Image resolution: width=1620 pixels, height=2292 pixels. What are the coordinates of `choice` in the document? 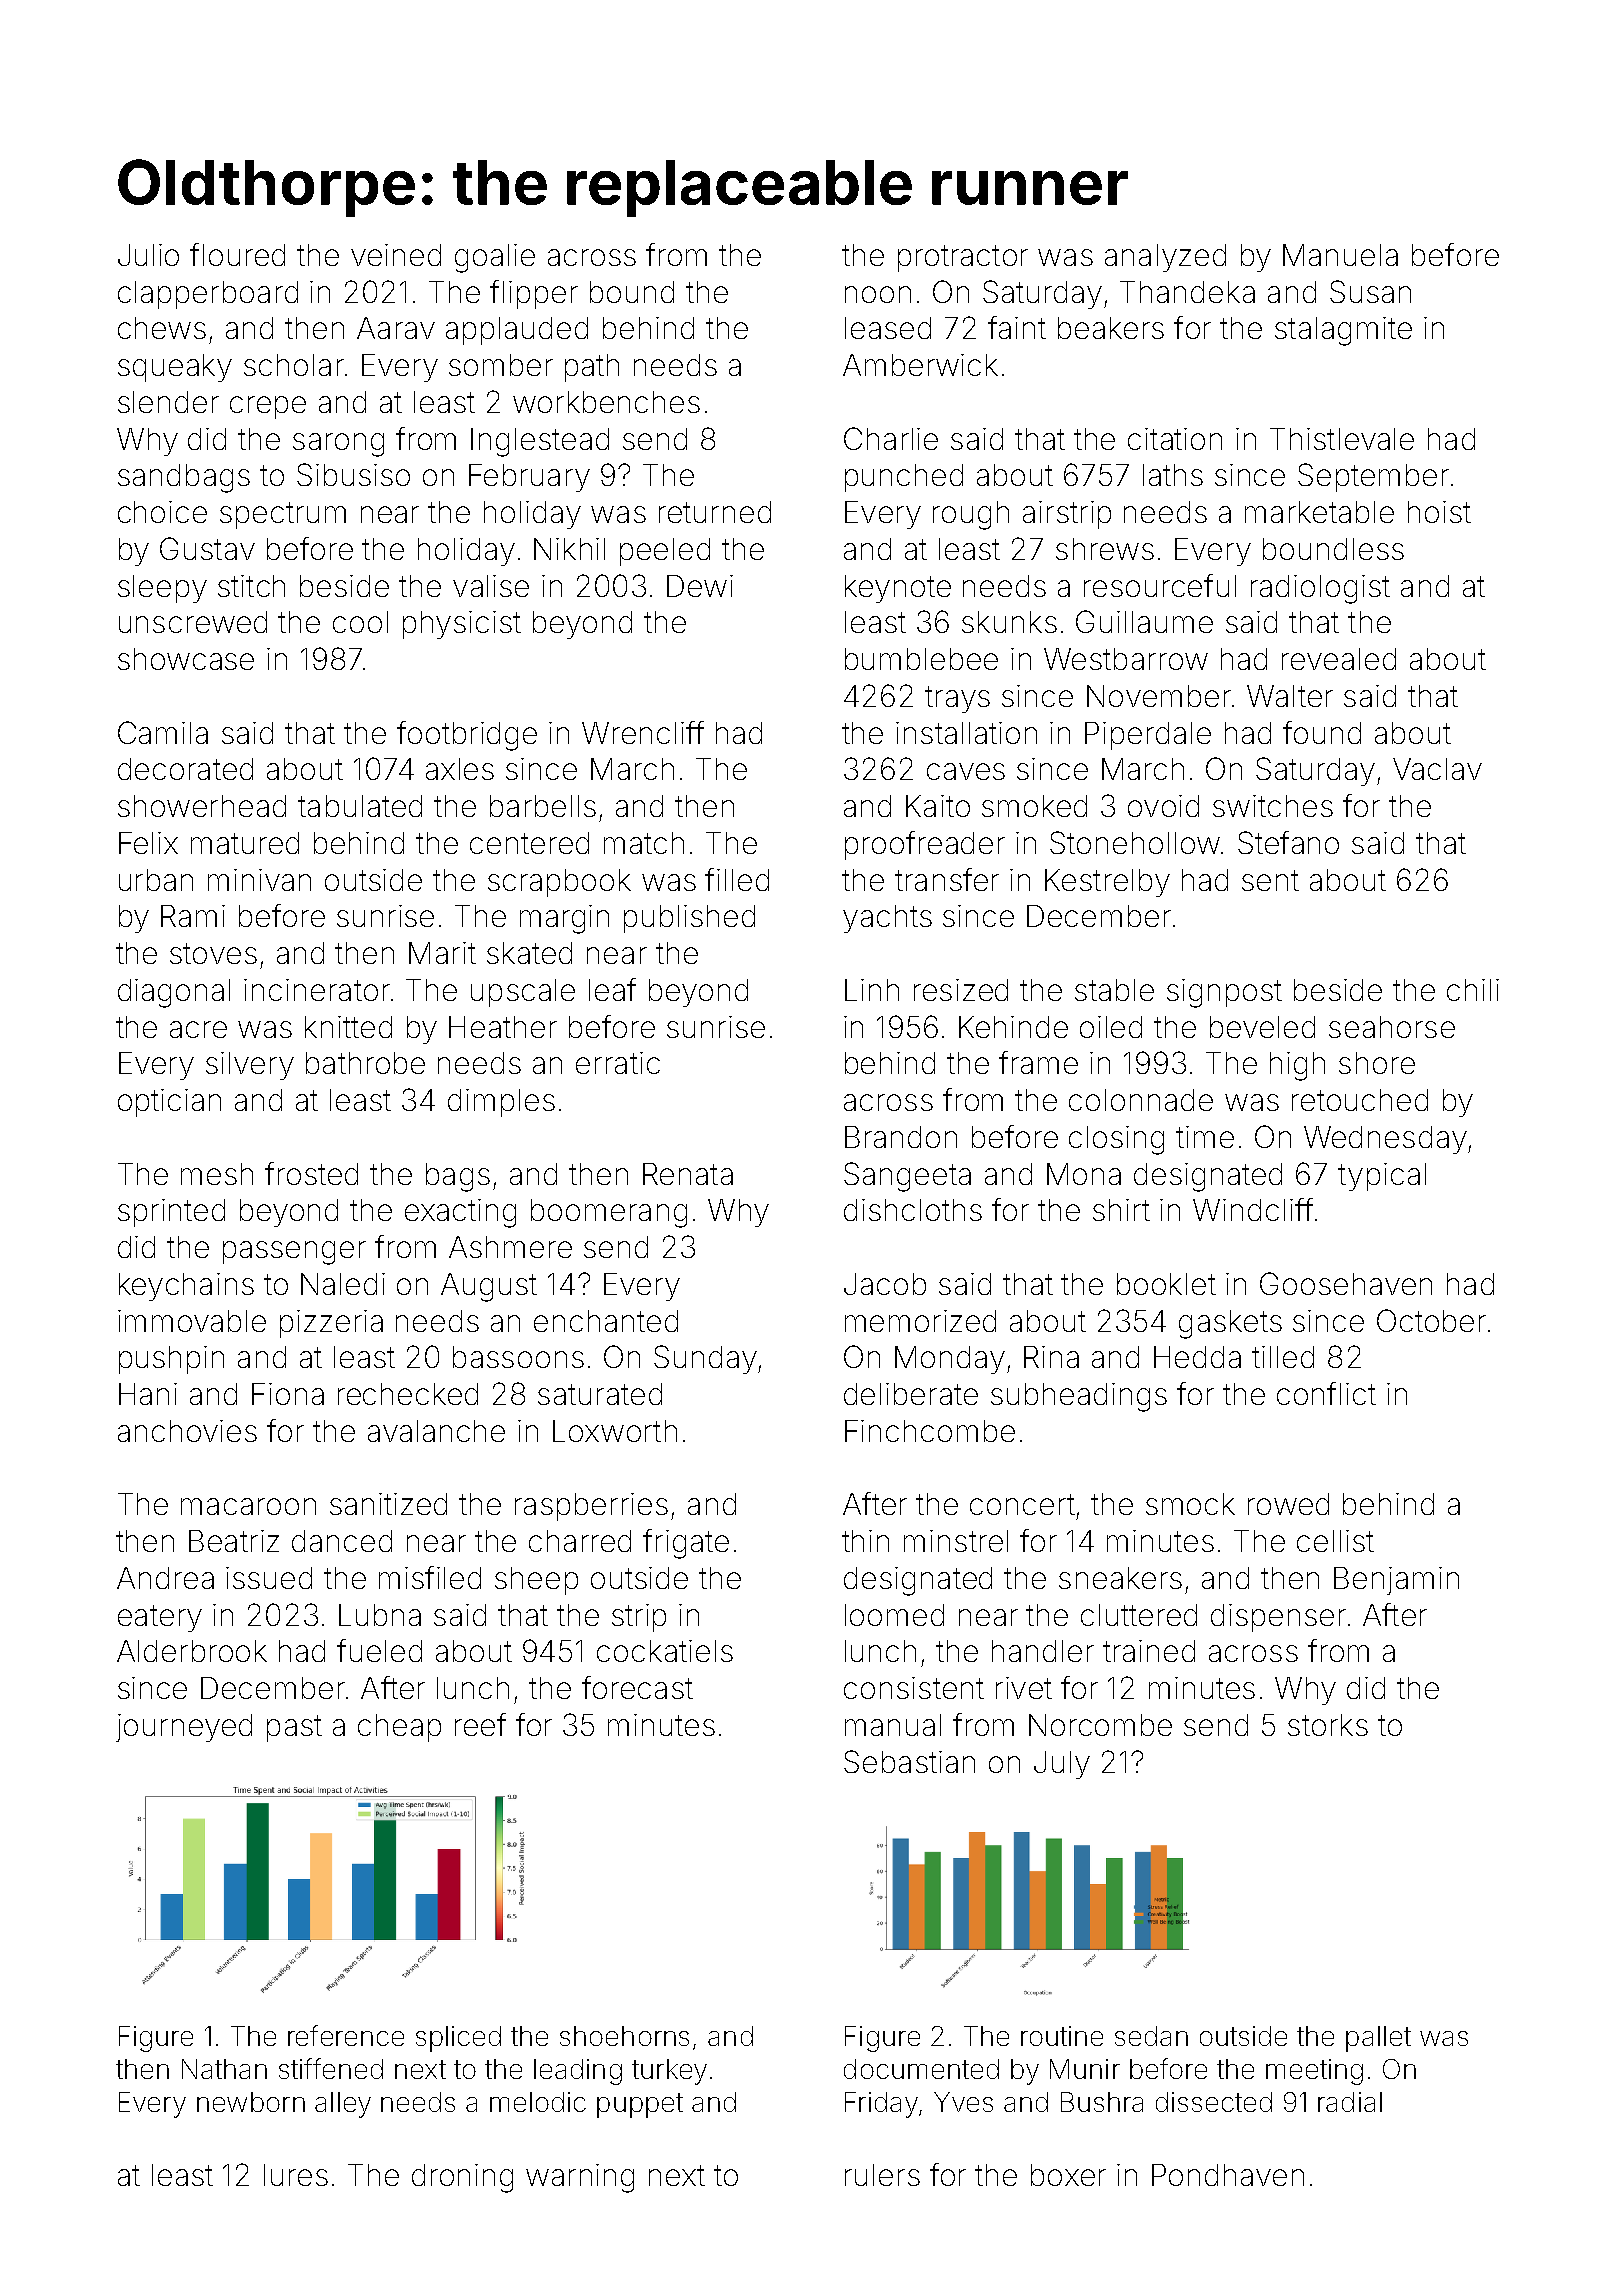 It's located at (162, 512).
